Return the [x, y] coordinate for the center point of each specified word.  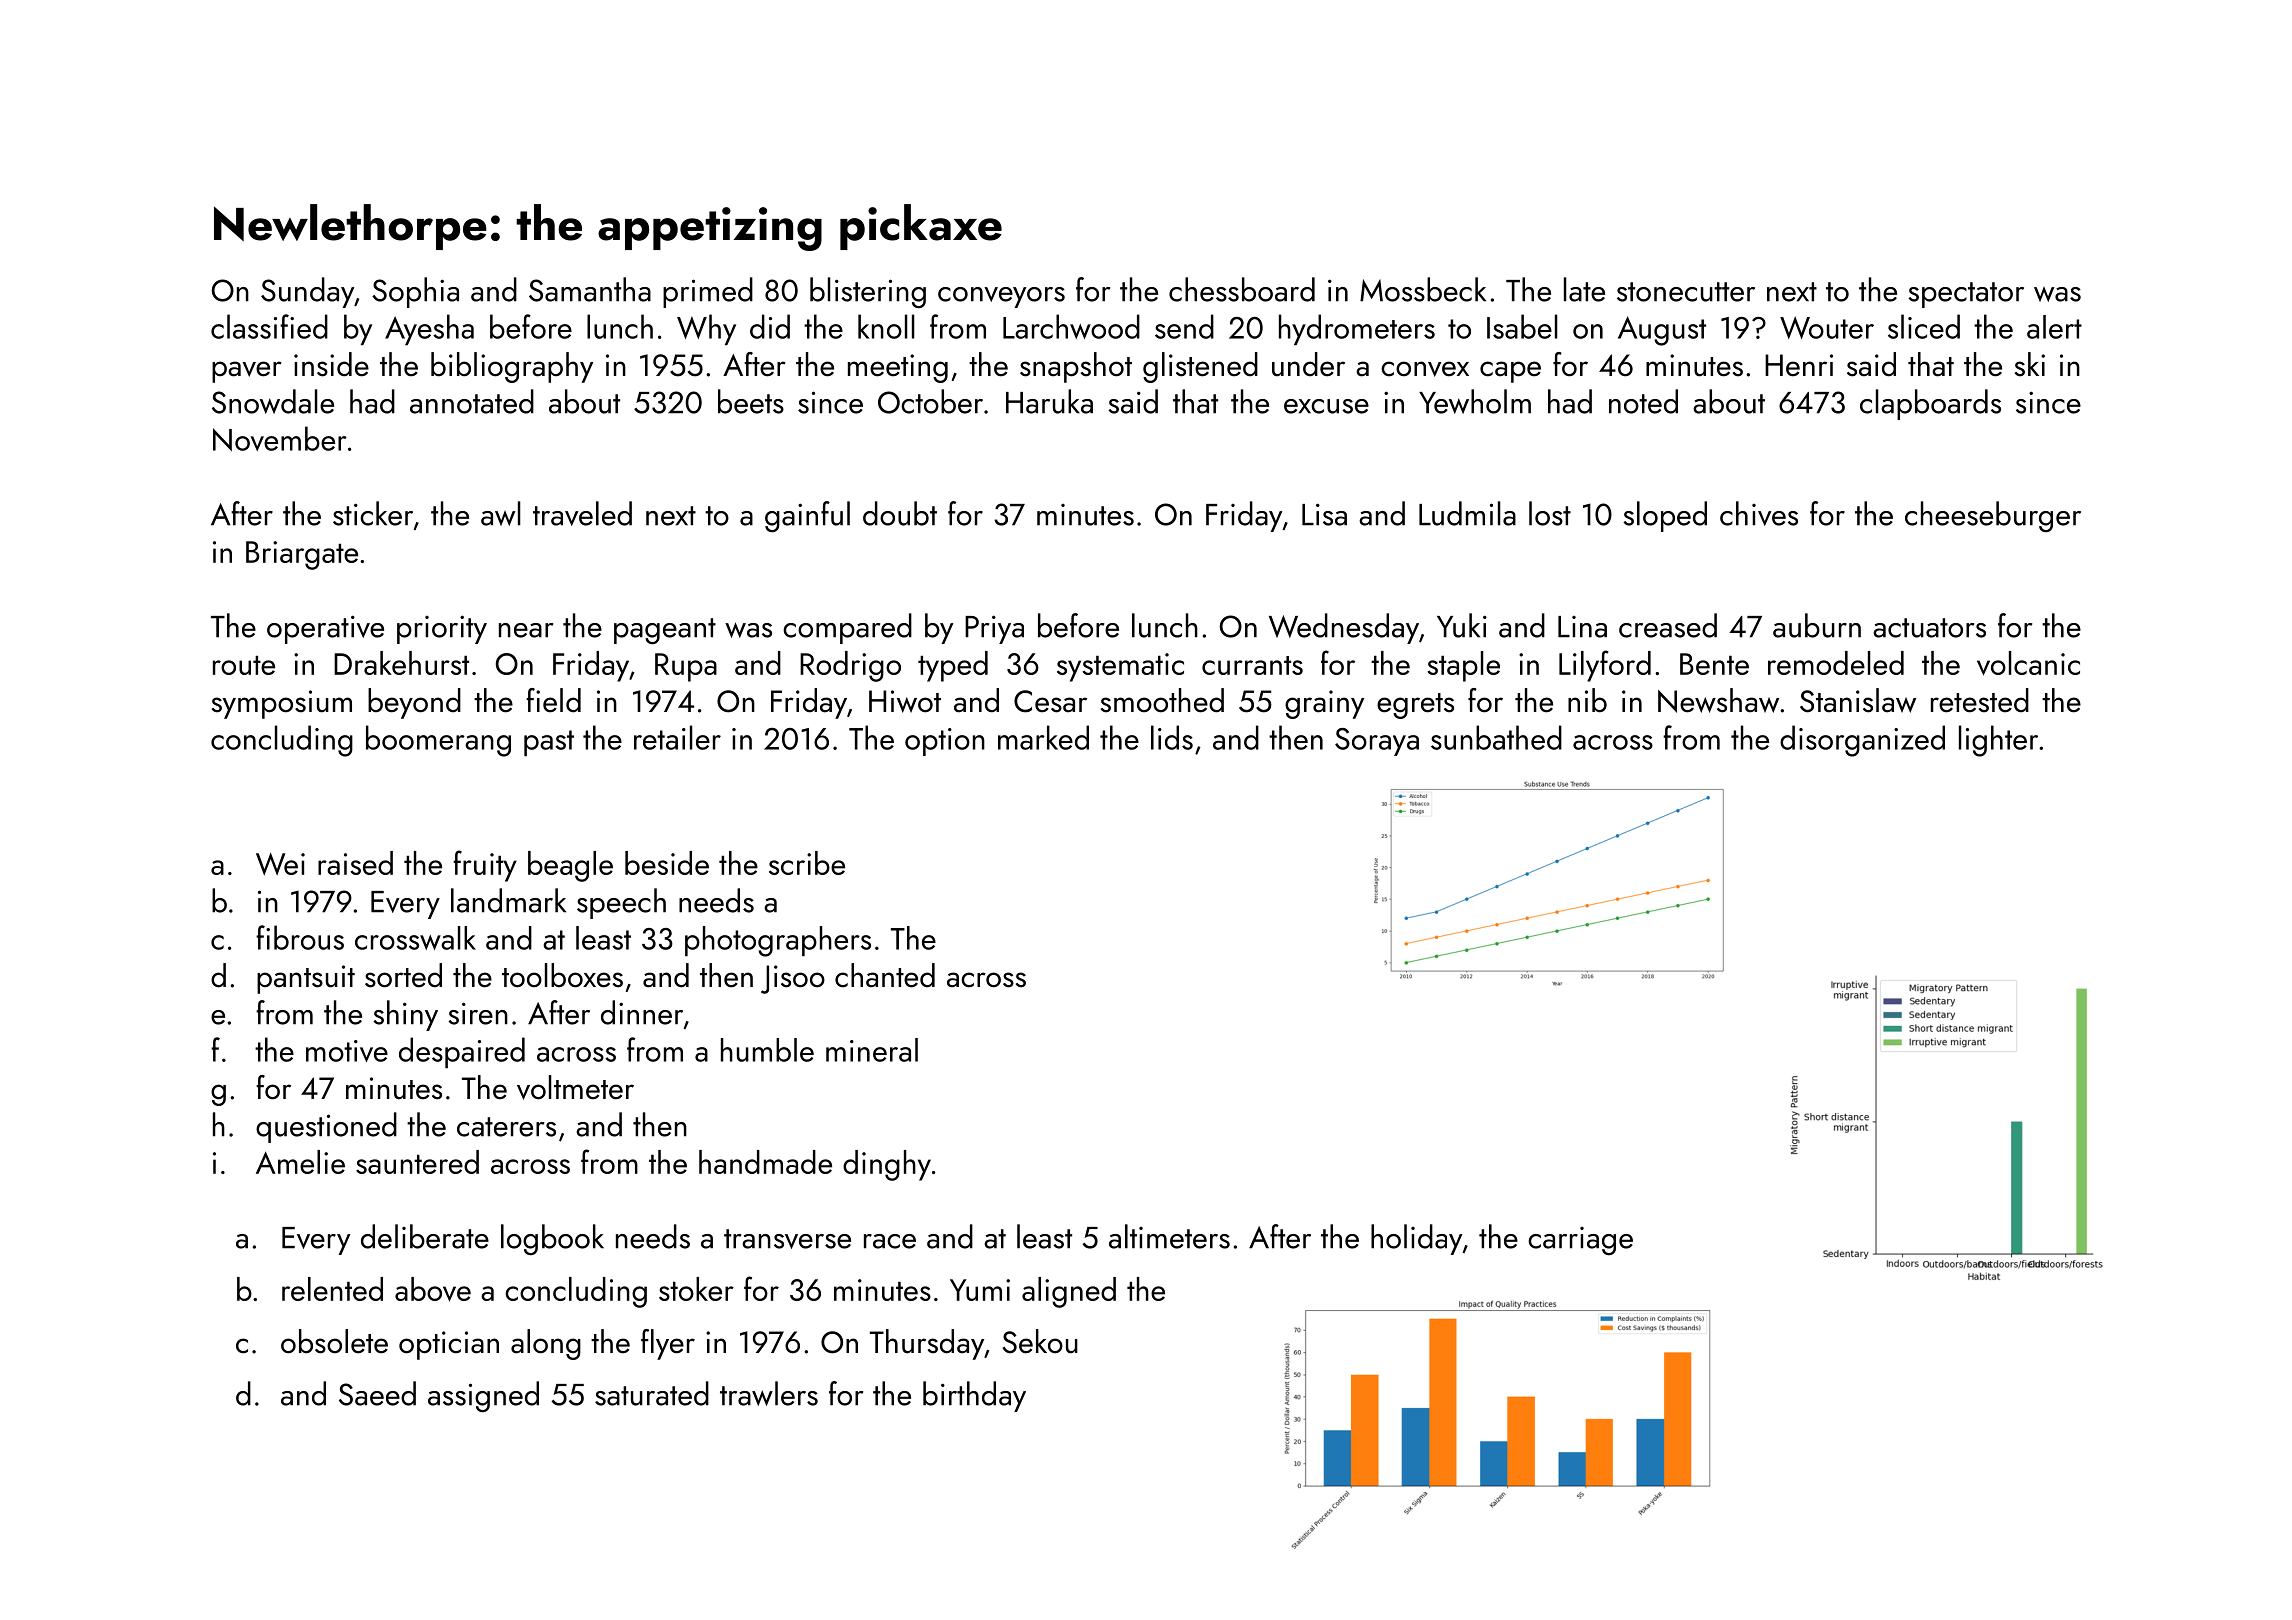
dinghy [887, 1165]
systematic [1120, 667]
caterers [506, 1127]
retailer [677, 737]
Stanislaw [1858, 700]
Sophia [415, 292]
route [244, 665]
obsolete [334, 1341]
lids [1172, 737]
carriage [1580, 1241]
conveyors [1001, 297]
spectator [1966, 295]
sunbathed [1496, 737]
